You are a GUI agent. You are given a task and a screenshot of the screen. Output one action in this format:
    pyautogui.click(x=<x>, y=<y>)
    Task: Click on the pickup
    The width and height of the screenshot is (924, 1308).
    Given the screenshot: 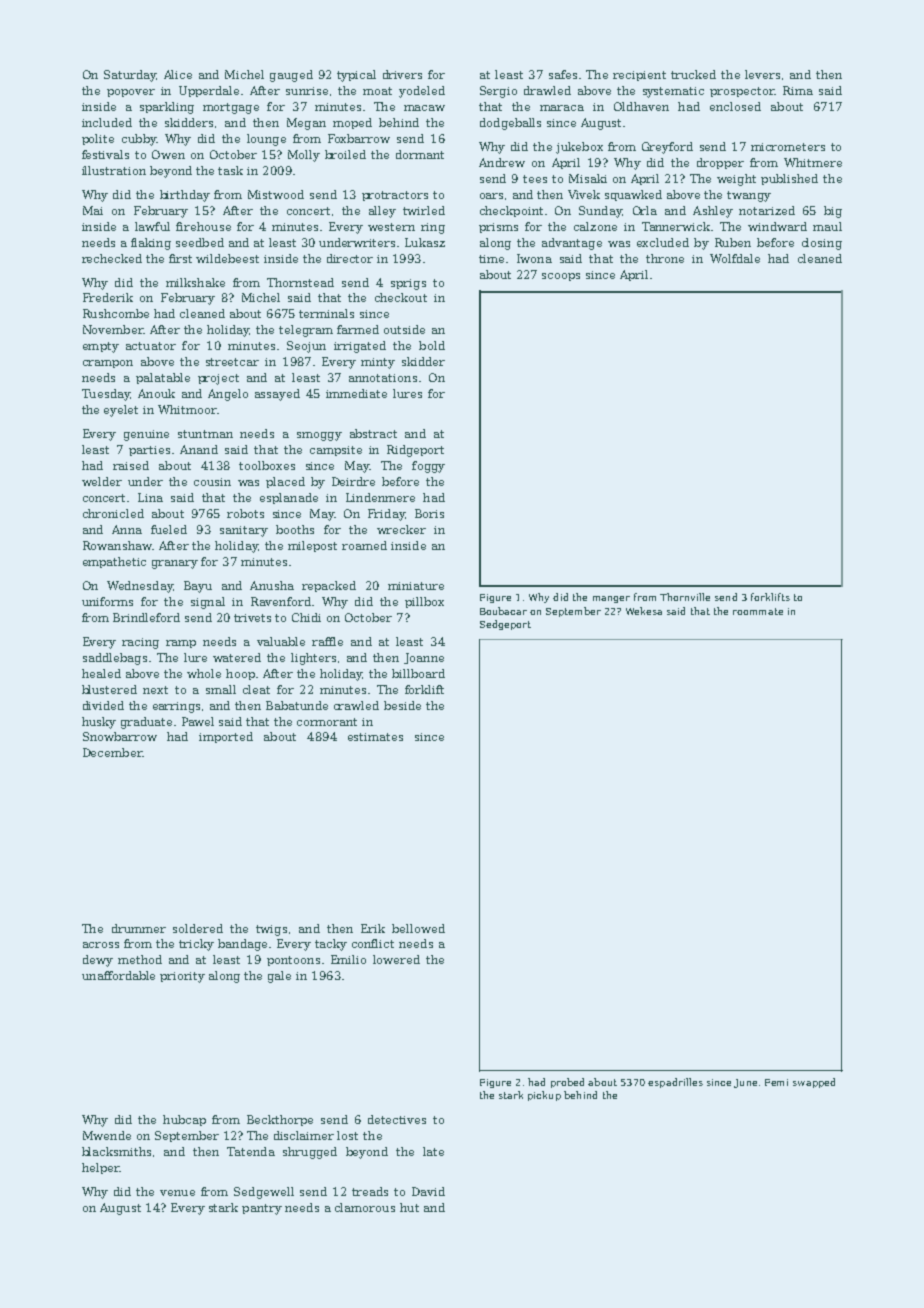 What is the action you would take?
    pyautogui.click(x=544, y=1096)
